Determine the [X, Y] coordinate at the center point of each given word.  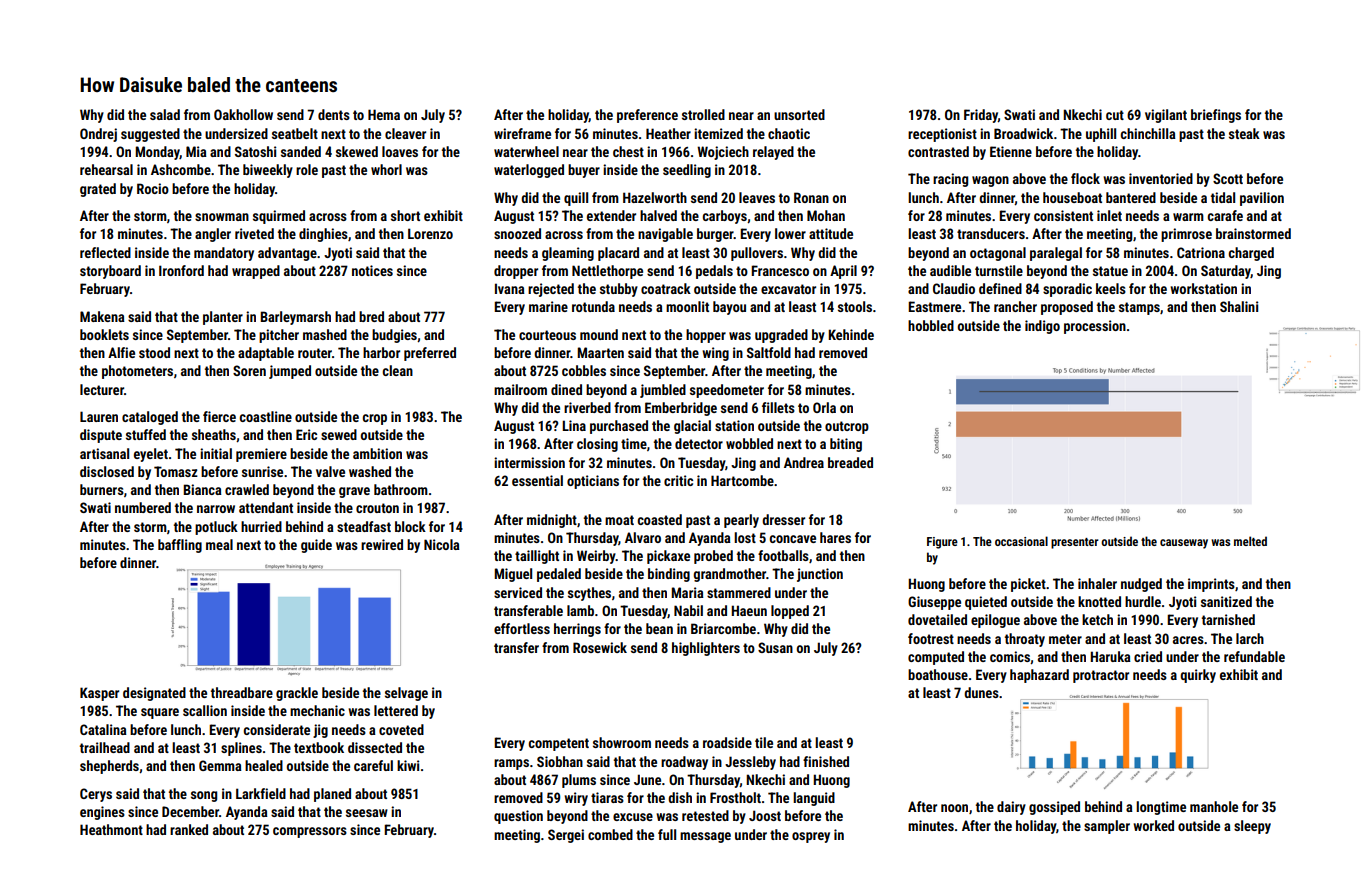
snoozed [517, 233]
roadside [727, 742]
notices [372, 270]
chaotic [789, 133]
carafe [1225, 215]
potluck [216, 528]
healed [264, 765]
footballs [783, 555]
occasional [1021, 541]
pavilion [1262, 199]
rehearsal [106, 169]
